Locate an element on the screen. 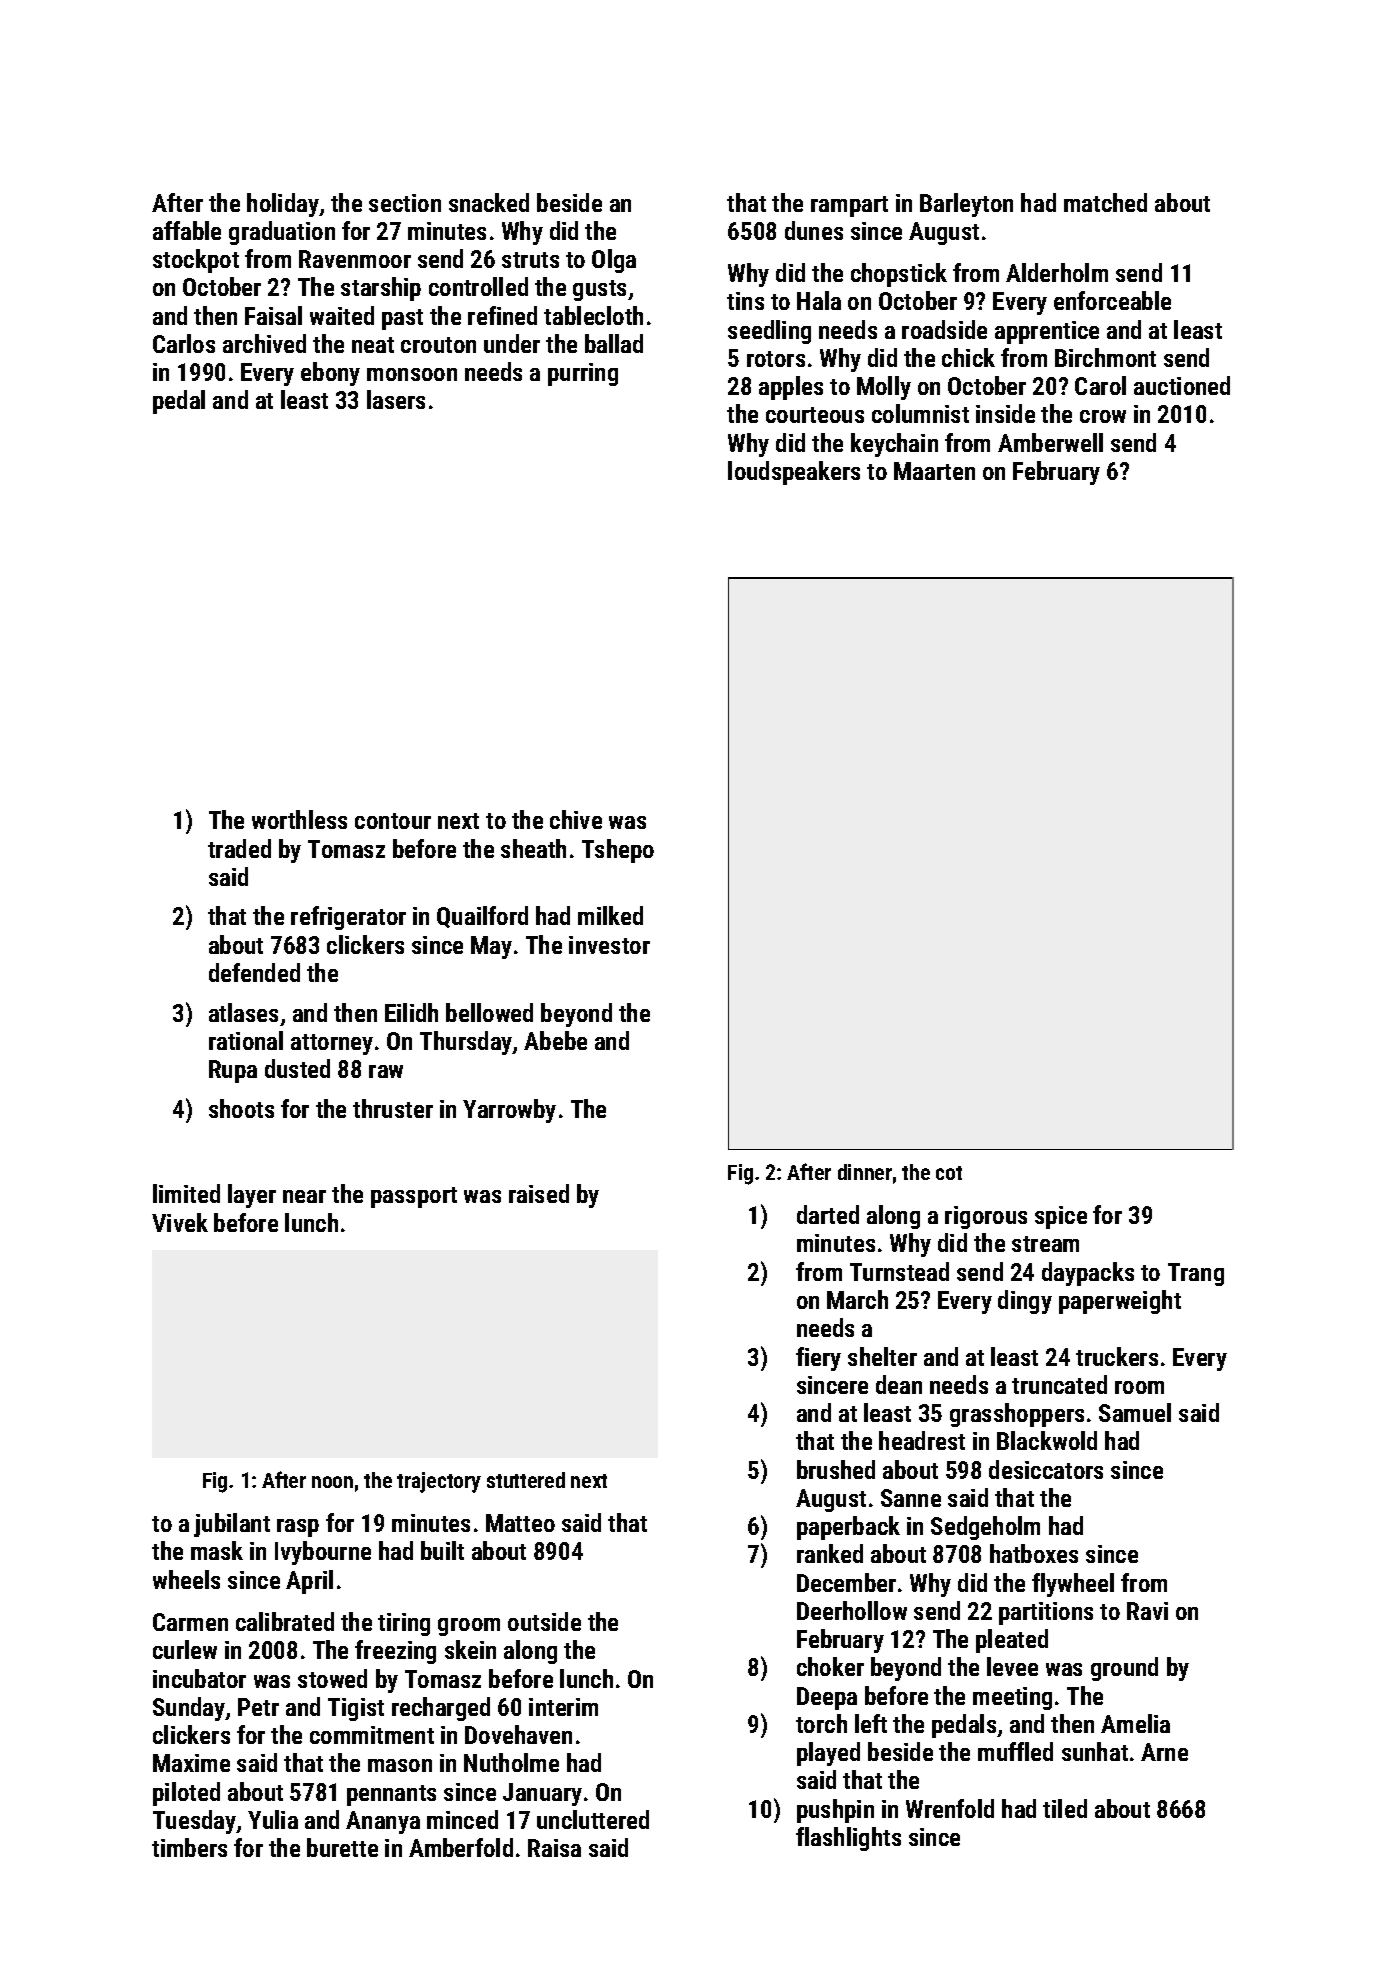 This screenshot has height=1969, width=1386. Maarten is located at coordinates (934, 471).
